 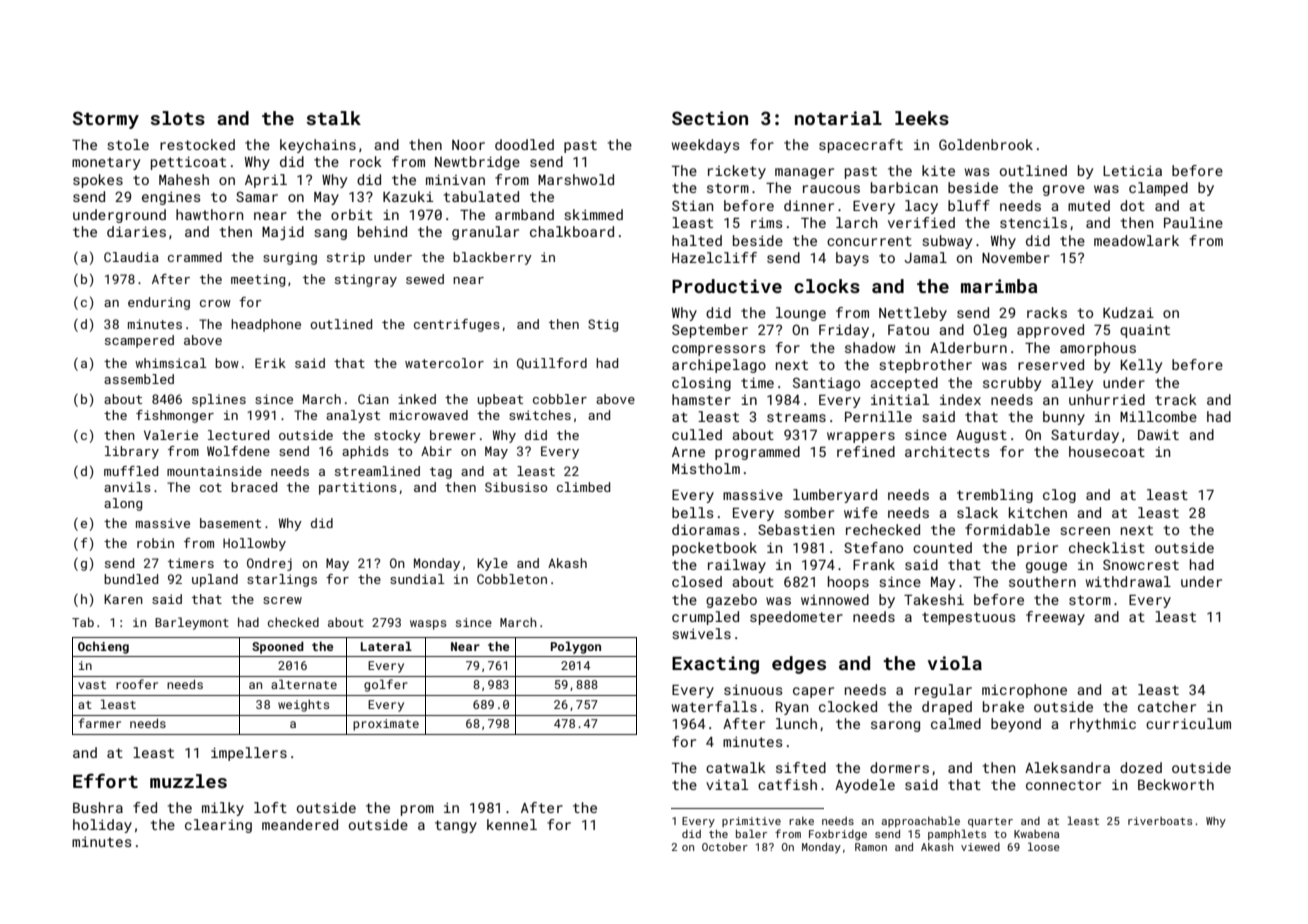 What do you see at coordinates (1016, 257) in the screenshot?
I see `November` at bounding box center [1016, 257].
